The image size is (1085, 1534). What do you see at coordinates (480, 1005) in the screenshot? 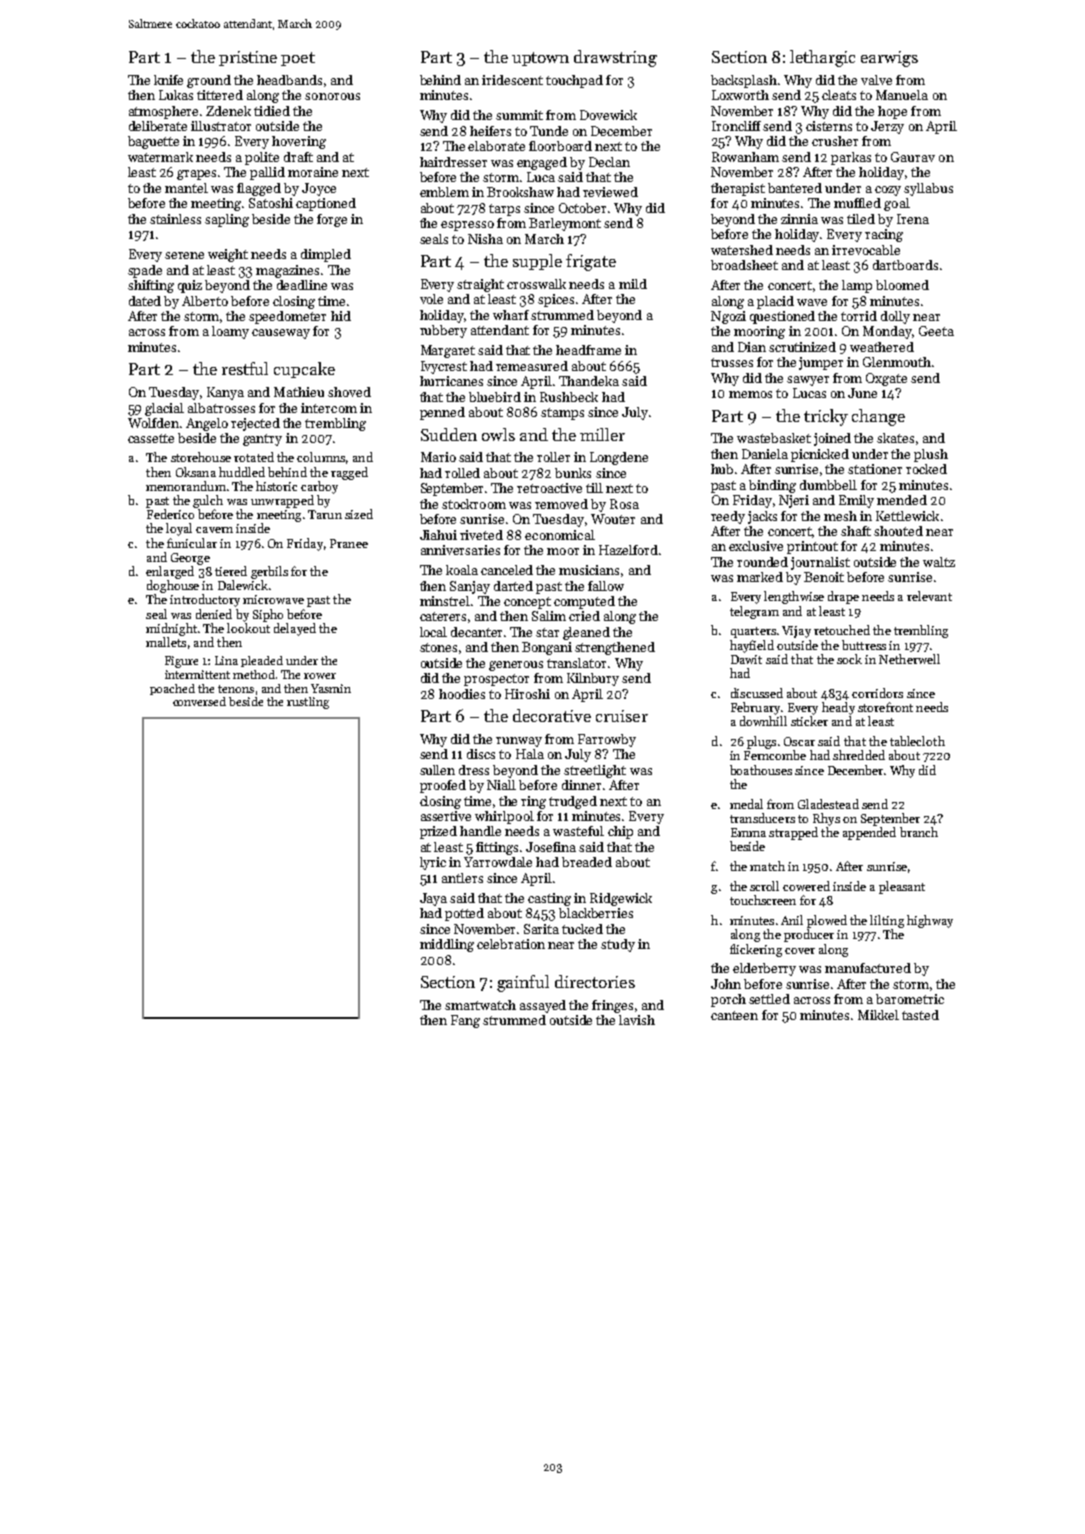
I see `smartwatch` at bounding box center [480, 1005].
